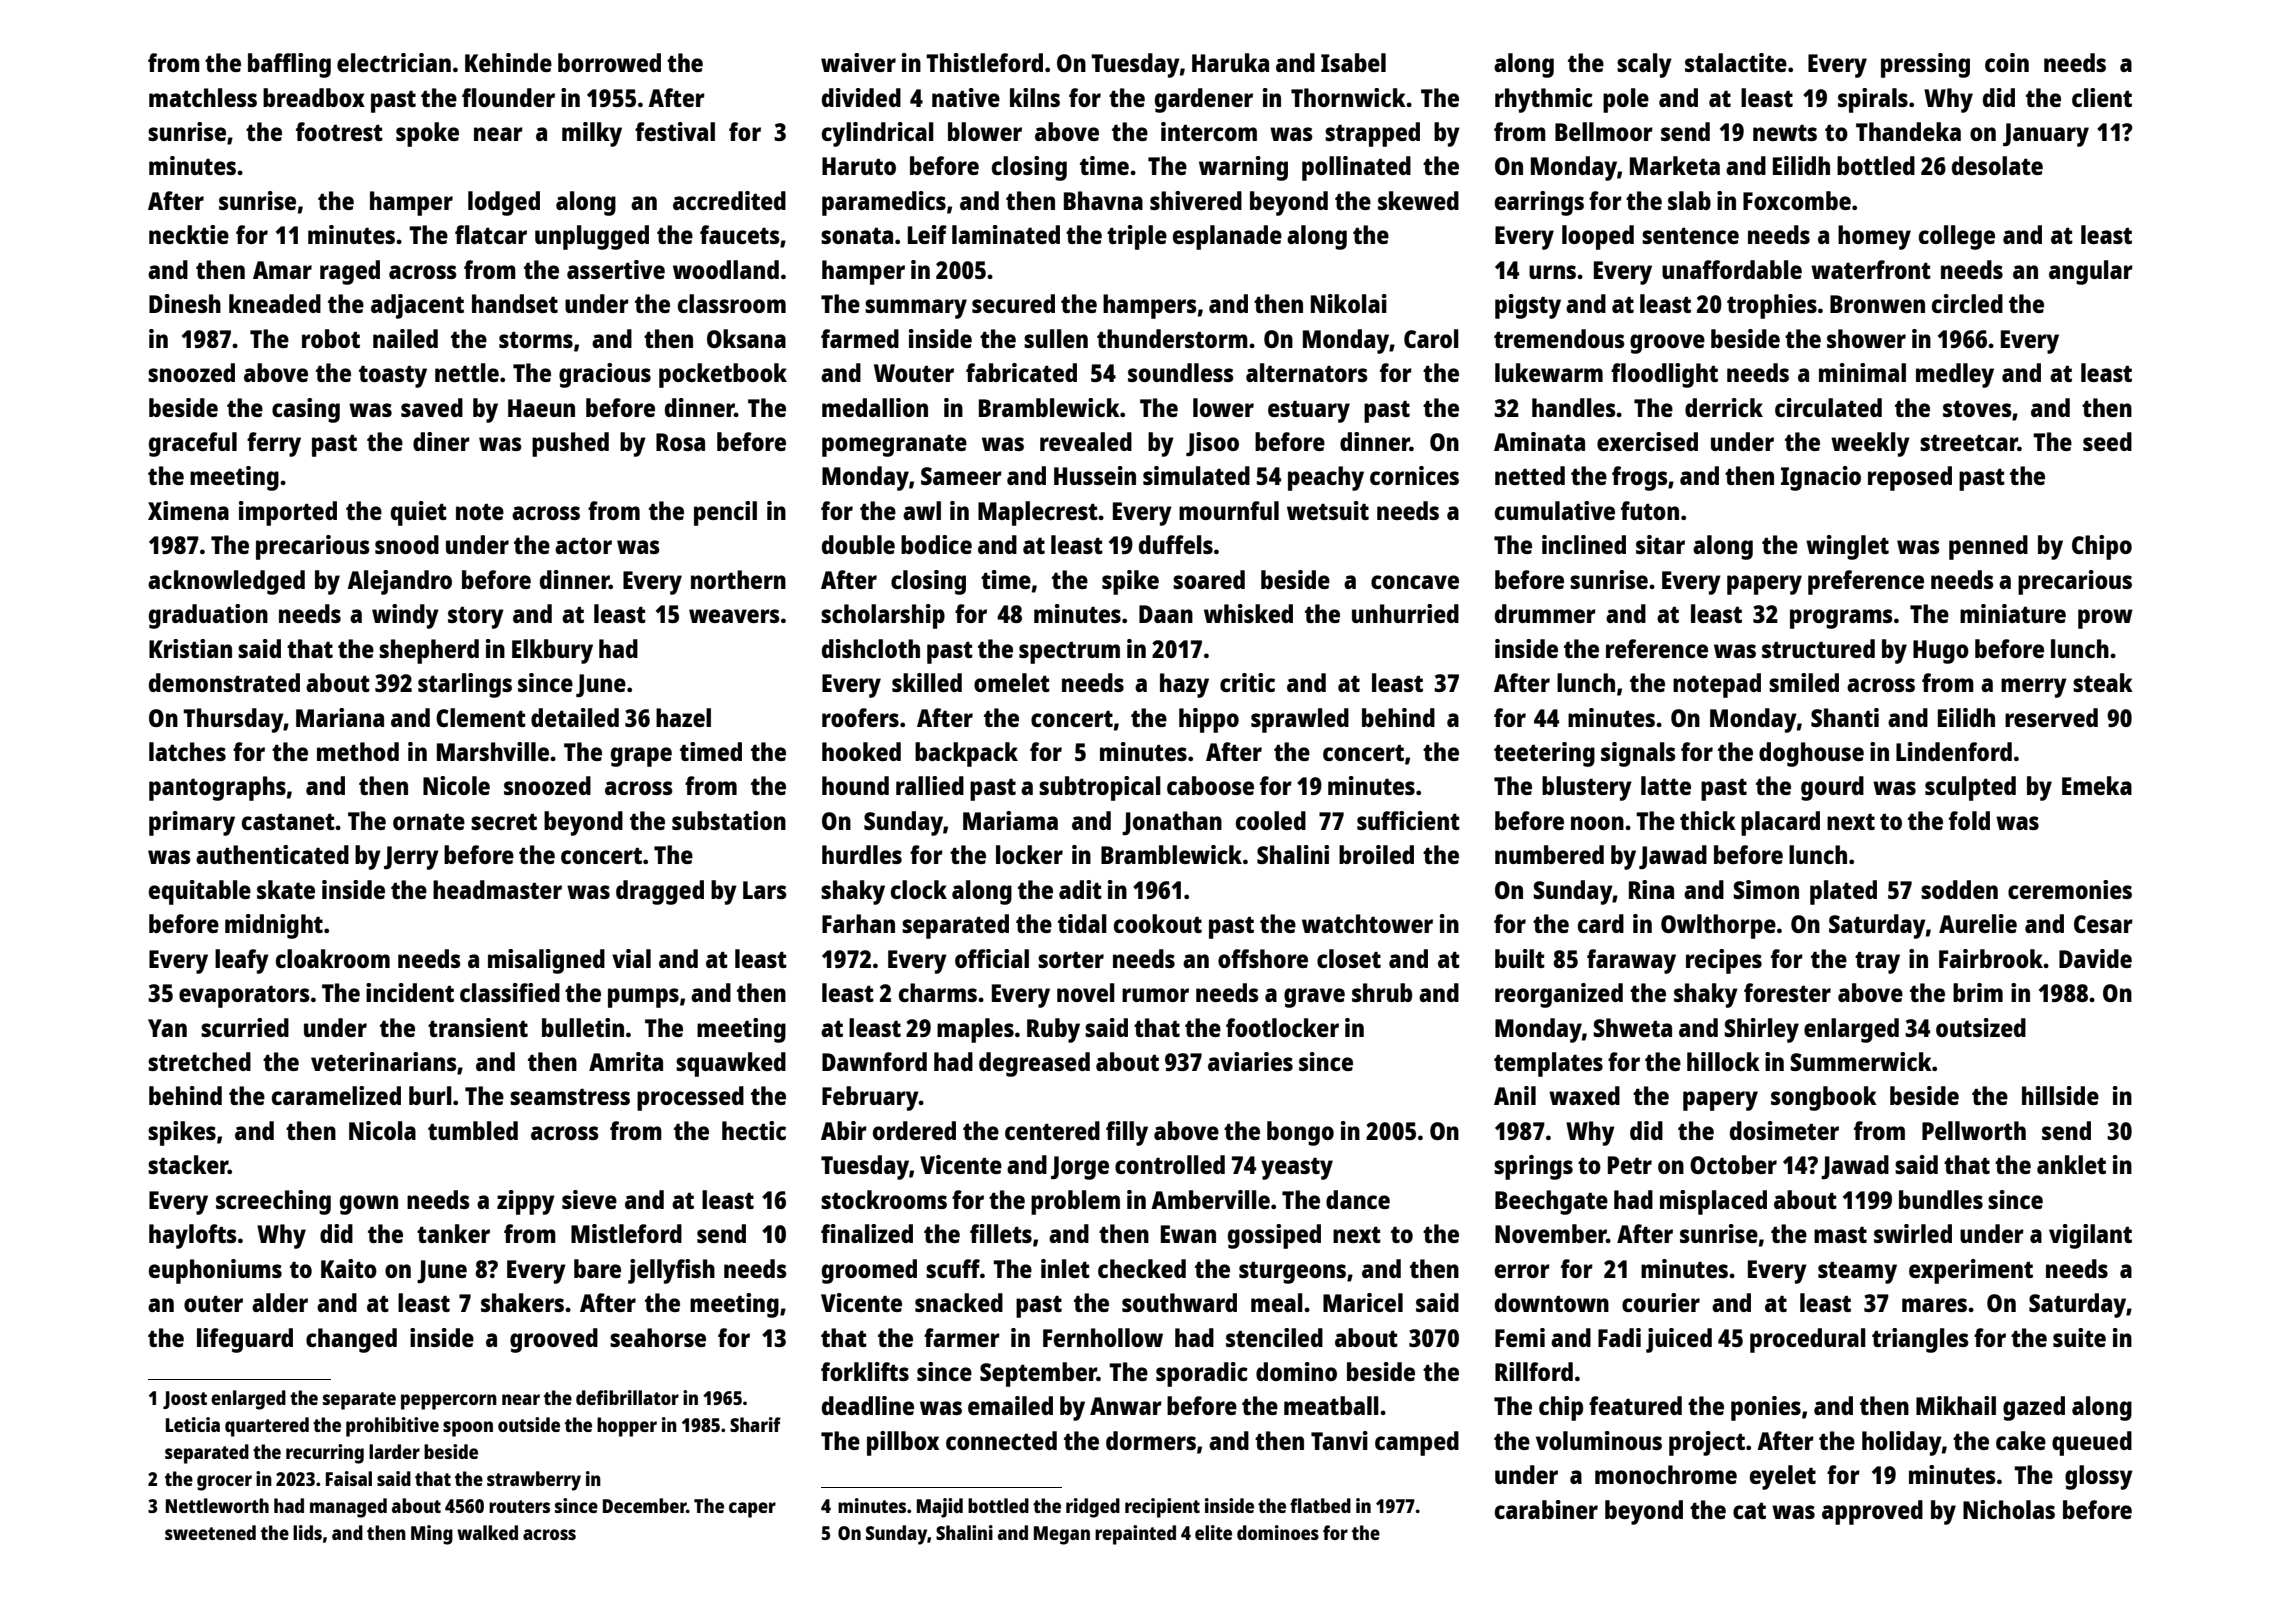 This page has width=2281, height=1613. I want to click on misplaced, so click(1713, 1202).
